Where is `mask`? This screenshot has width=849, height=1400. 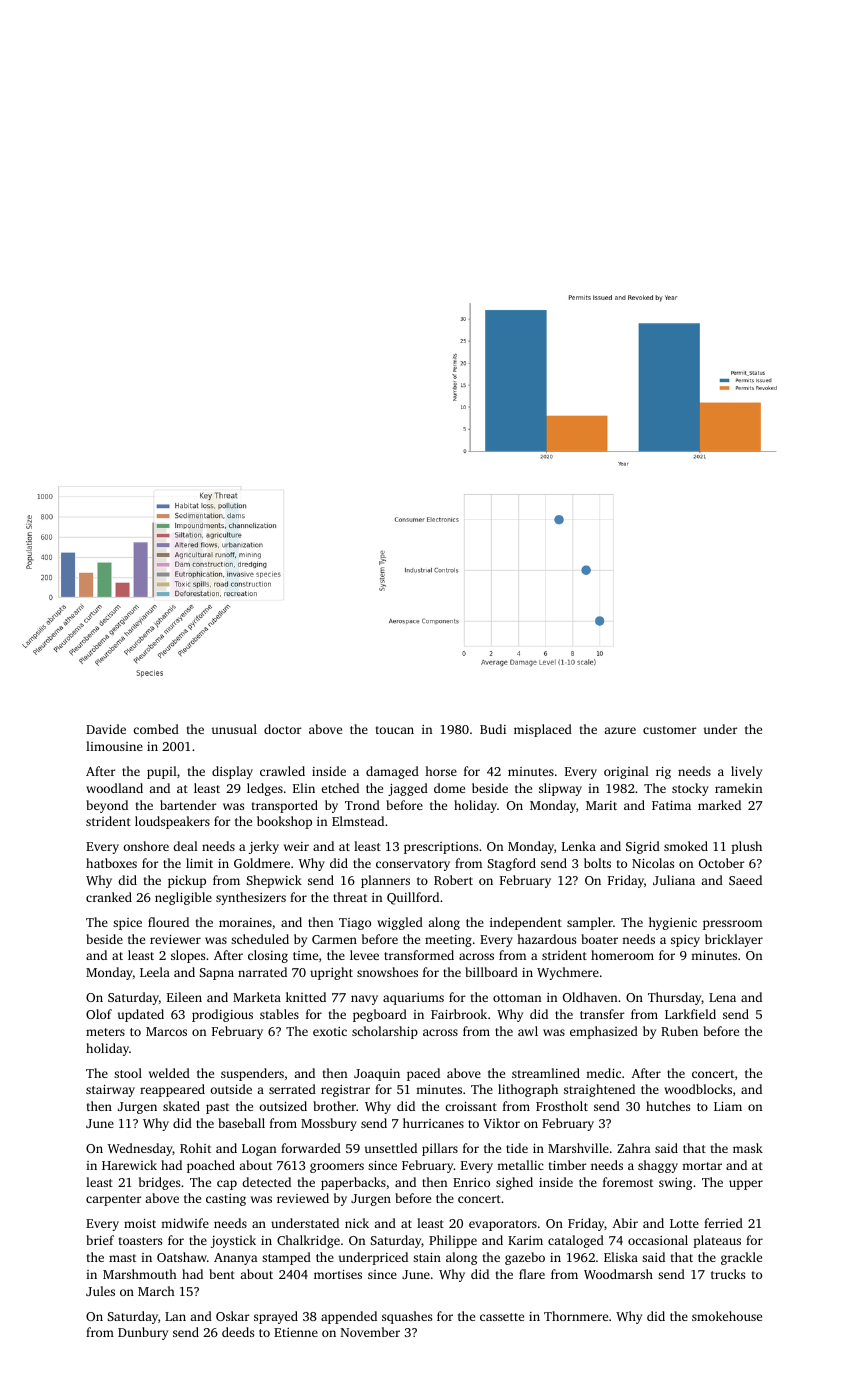 mask is located at coordinates (748, 1148).
